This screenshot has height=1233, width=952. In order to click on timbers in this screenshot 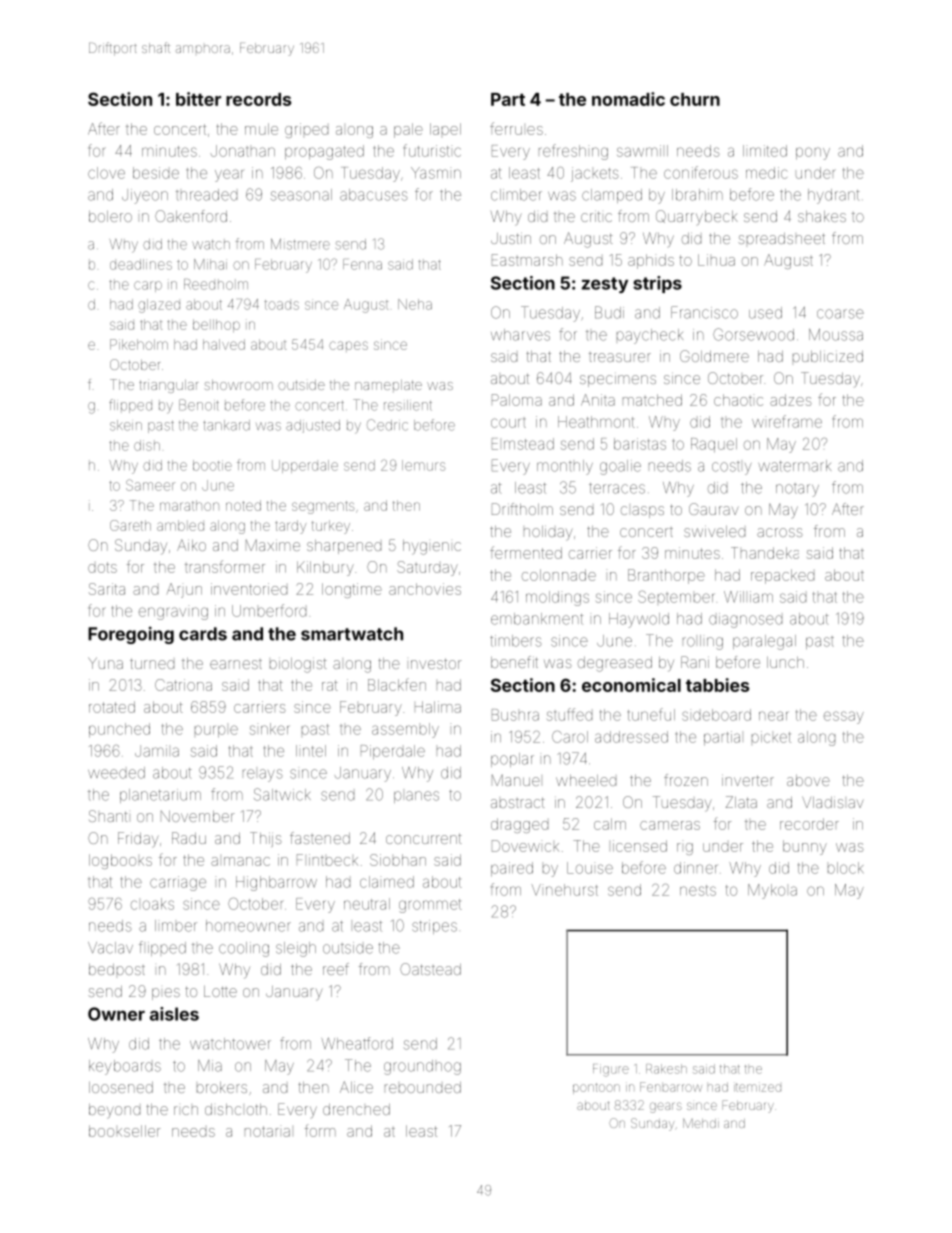, I will do `click(515, 641)`.
